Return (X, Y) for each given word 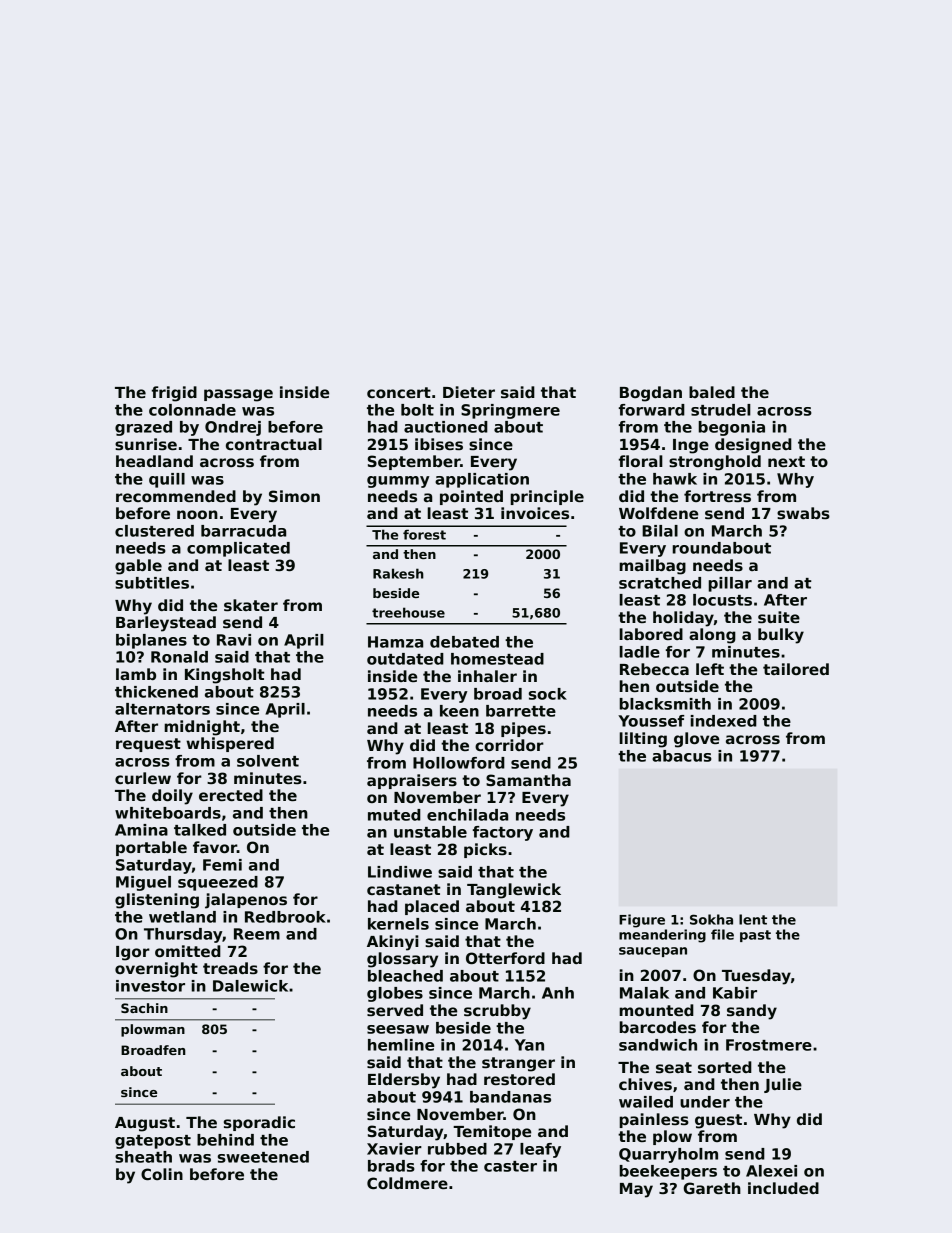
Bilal (660, 531)
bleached (405, 976)
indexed (724, 721)
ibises (439, 444)
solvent (268, 761)
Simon (294, 496)
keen (459, 711)
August (145, 1124)
